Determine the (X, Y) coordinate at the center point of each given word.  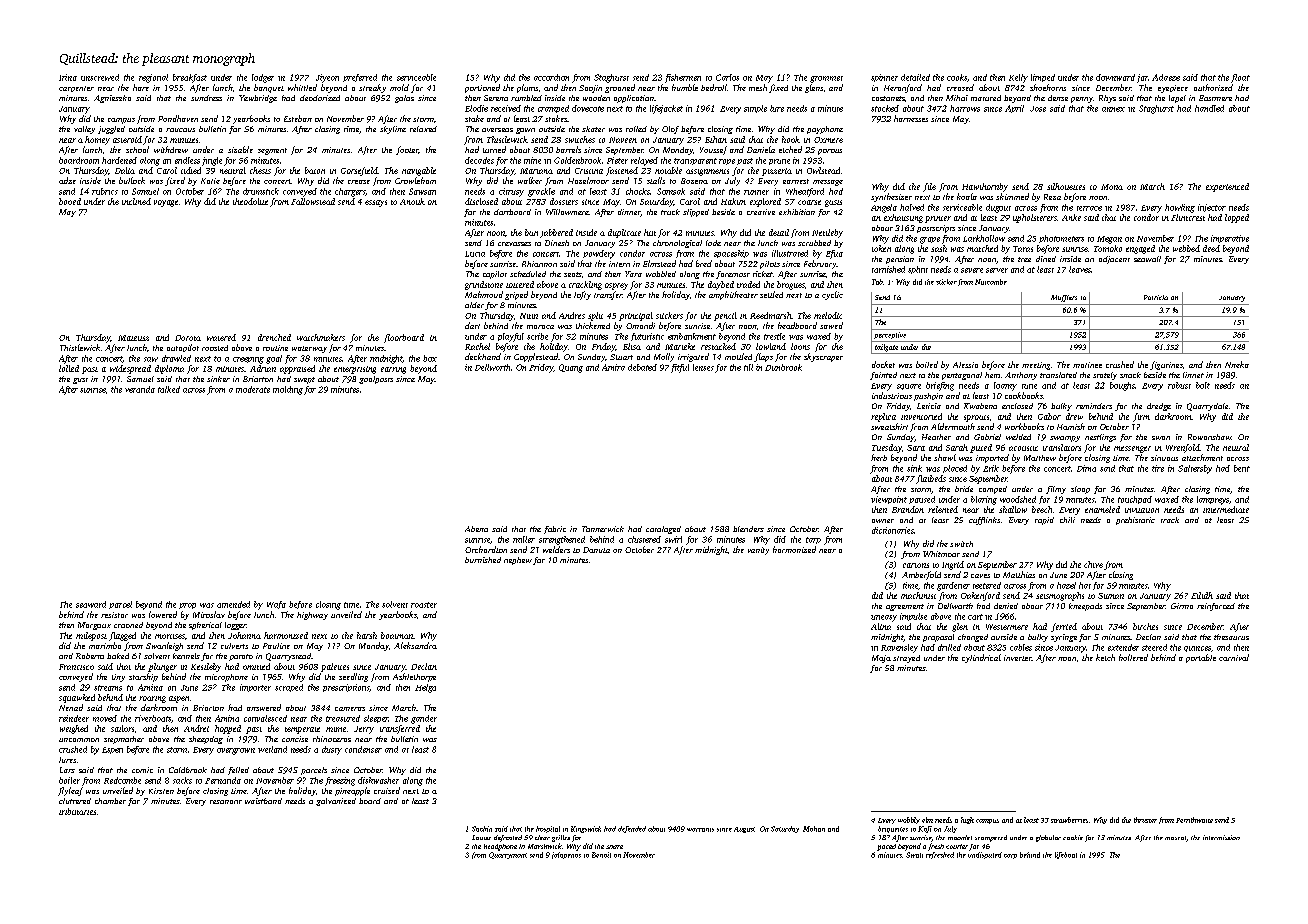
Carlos (727, 77)
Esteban (298, 118)
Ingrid (953, 565)
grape (930, 240)
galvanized (336, 802)
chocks (638, 191)
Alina (881, 626)
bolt (1203, 385)
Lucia (475, 254)
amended (233, 604)
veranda (140, 389)
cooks (957, 77)
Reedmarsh (770, 315)
